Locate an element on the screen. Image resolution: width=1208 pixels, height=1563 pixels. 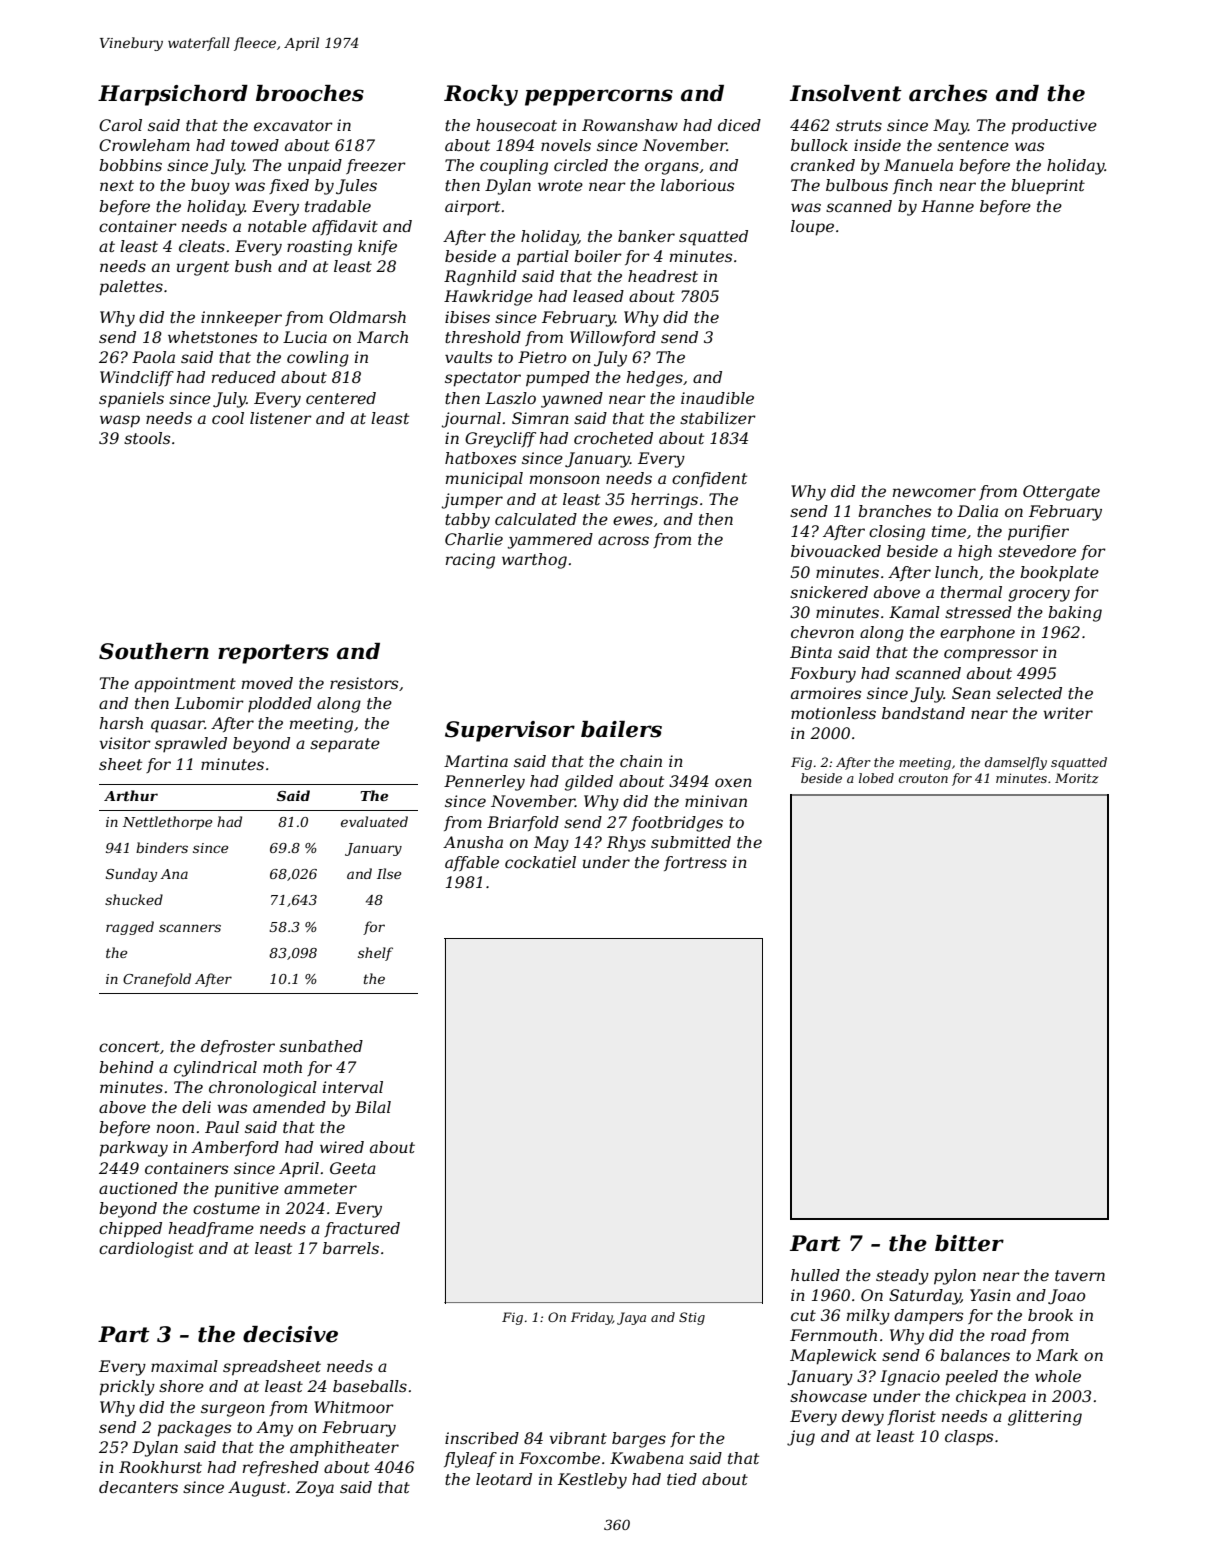
Harpsichord is located at coordinates (173, 95).
